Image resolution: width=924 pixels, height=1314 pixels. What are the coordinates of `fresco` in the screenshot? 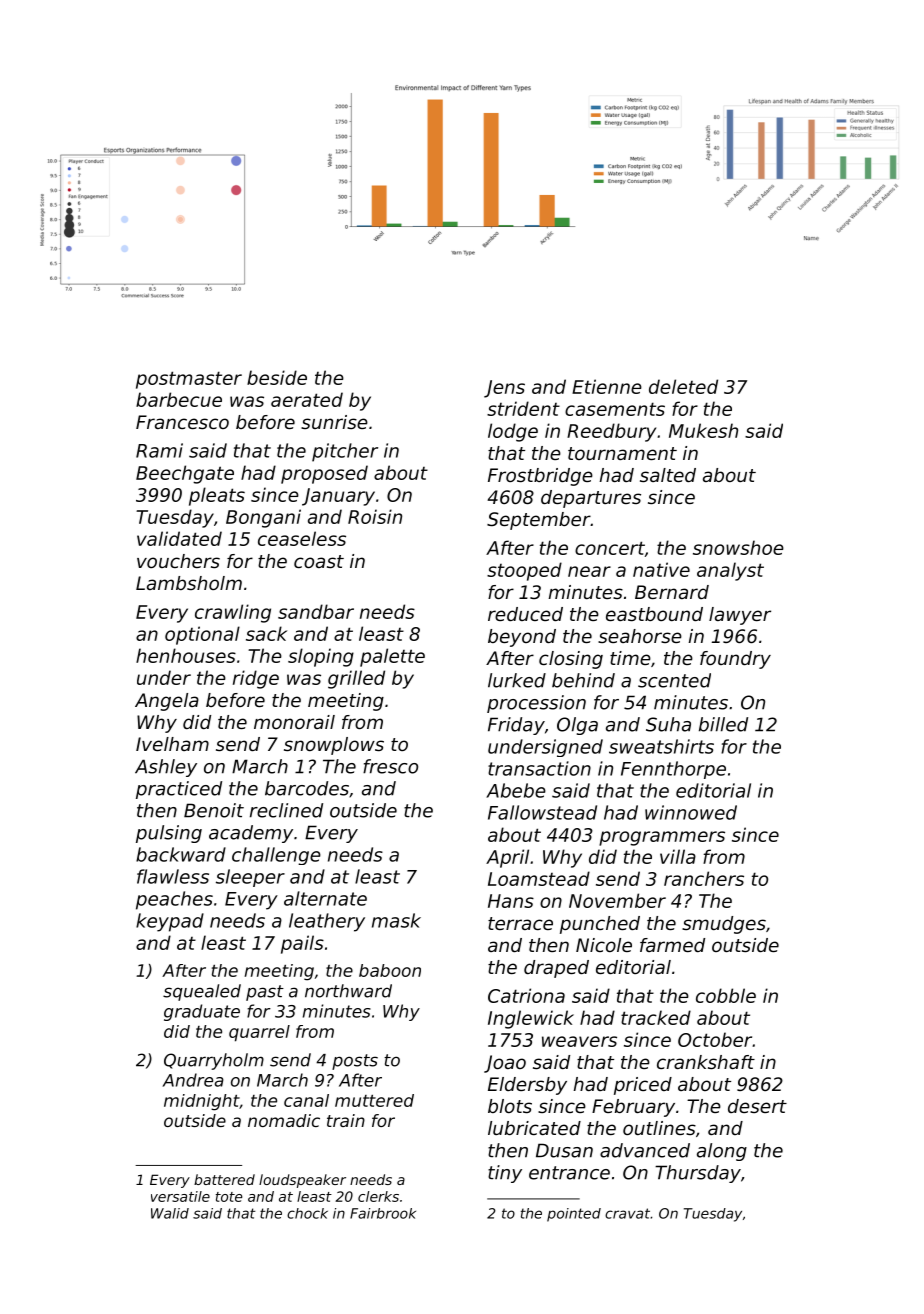 It's located at (390, 766).
